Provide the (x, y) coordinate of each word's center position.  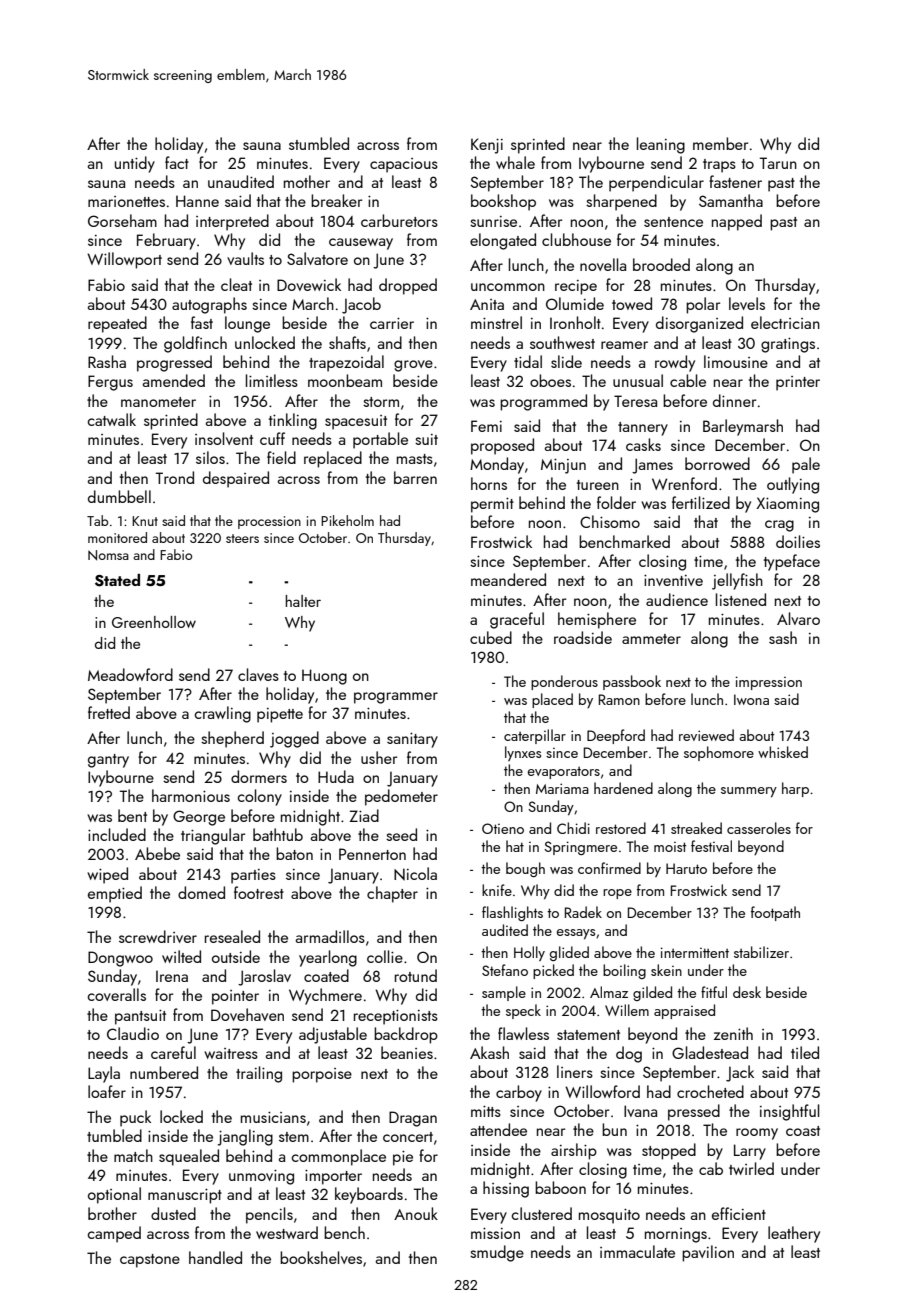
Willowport (124, 260)
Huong (324, 677)
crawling (223, 714)
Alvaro (798, 618)
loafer (107, 1091)
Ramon (619, 699)
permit (492, 505)
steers (242, 538)
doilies (798, 541)
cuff (272, 438)
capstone (150, 1261)
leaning (661, 145)
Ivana (640, 1111)
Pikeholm (347, 520)
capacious (404, 165)
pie (403, 1158)
